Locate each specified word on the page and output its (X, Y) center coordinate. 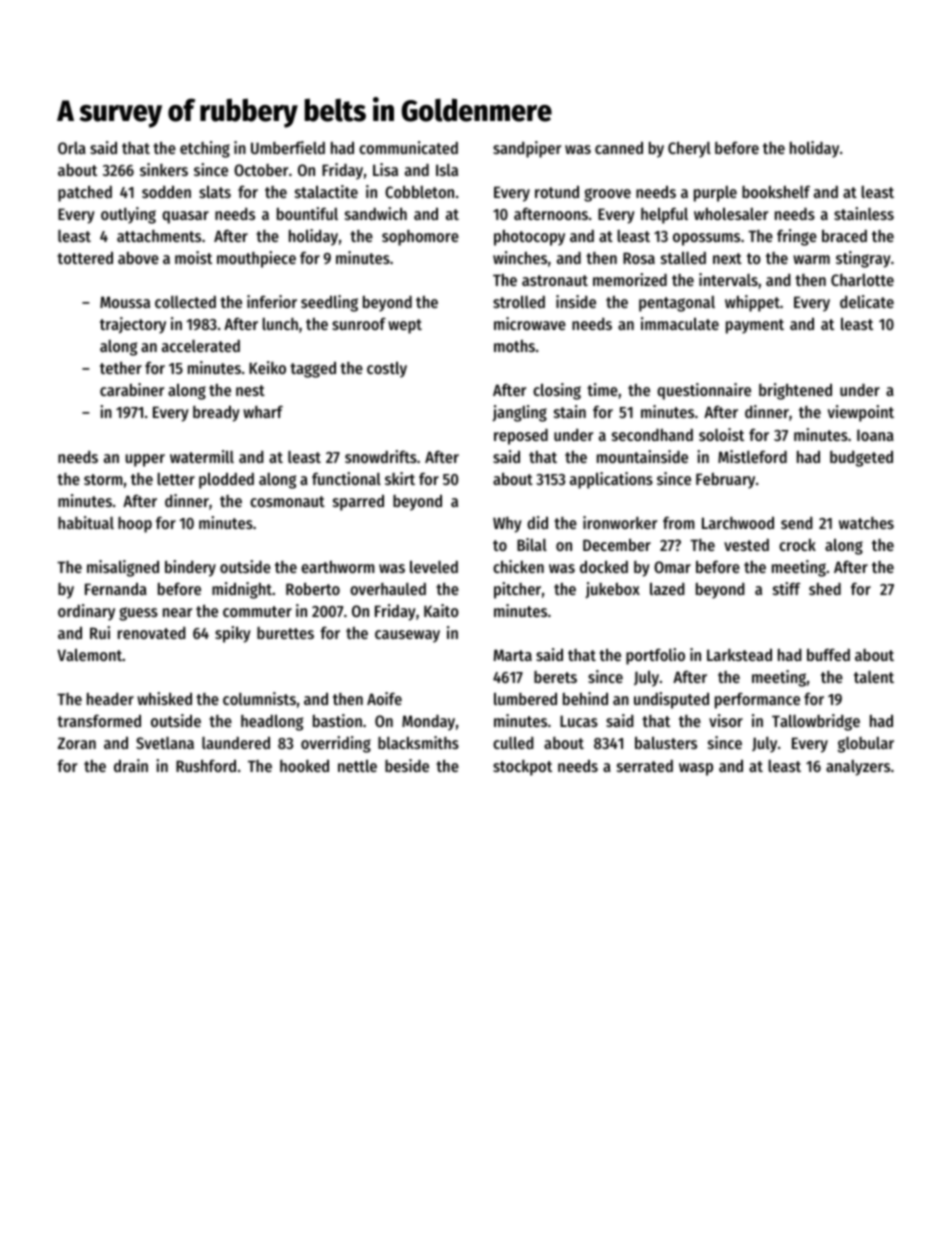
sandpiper (527, 149)
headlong (272, 722)
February (725, 481)
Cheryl (689, 150)
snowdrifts (381, 456)
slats (215, 191)
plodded (226, 480)
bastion (337, 720)
